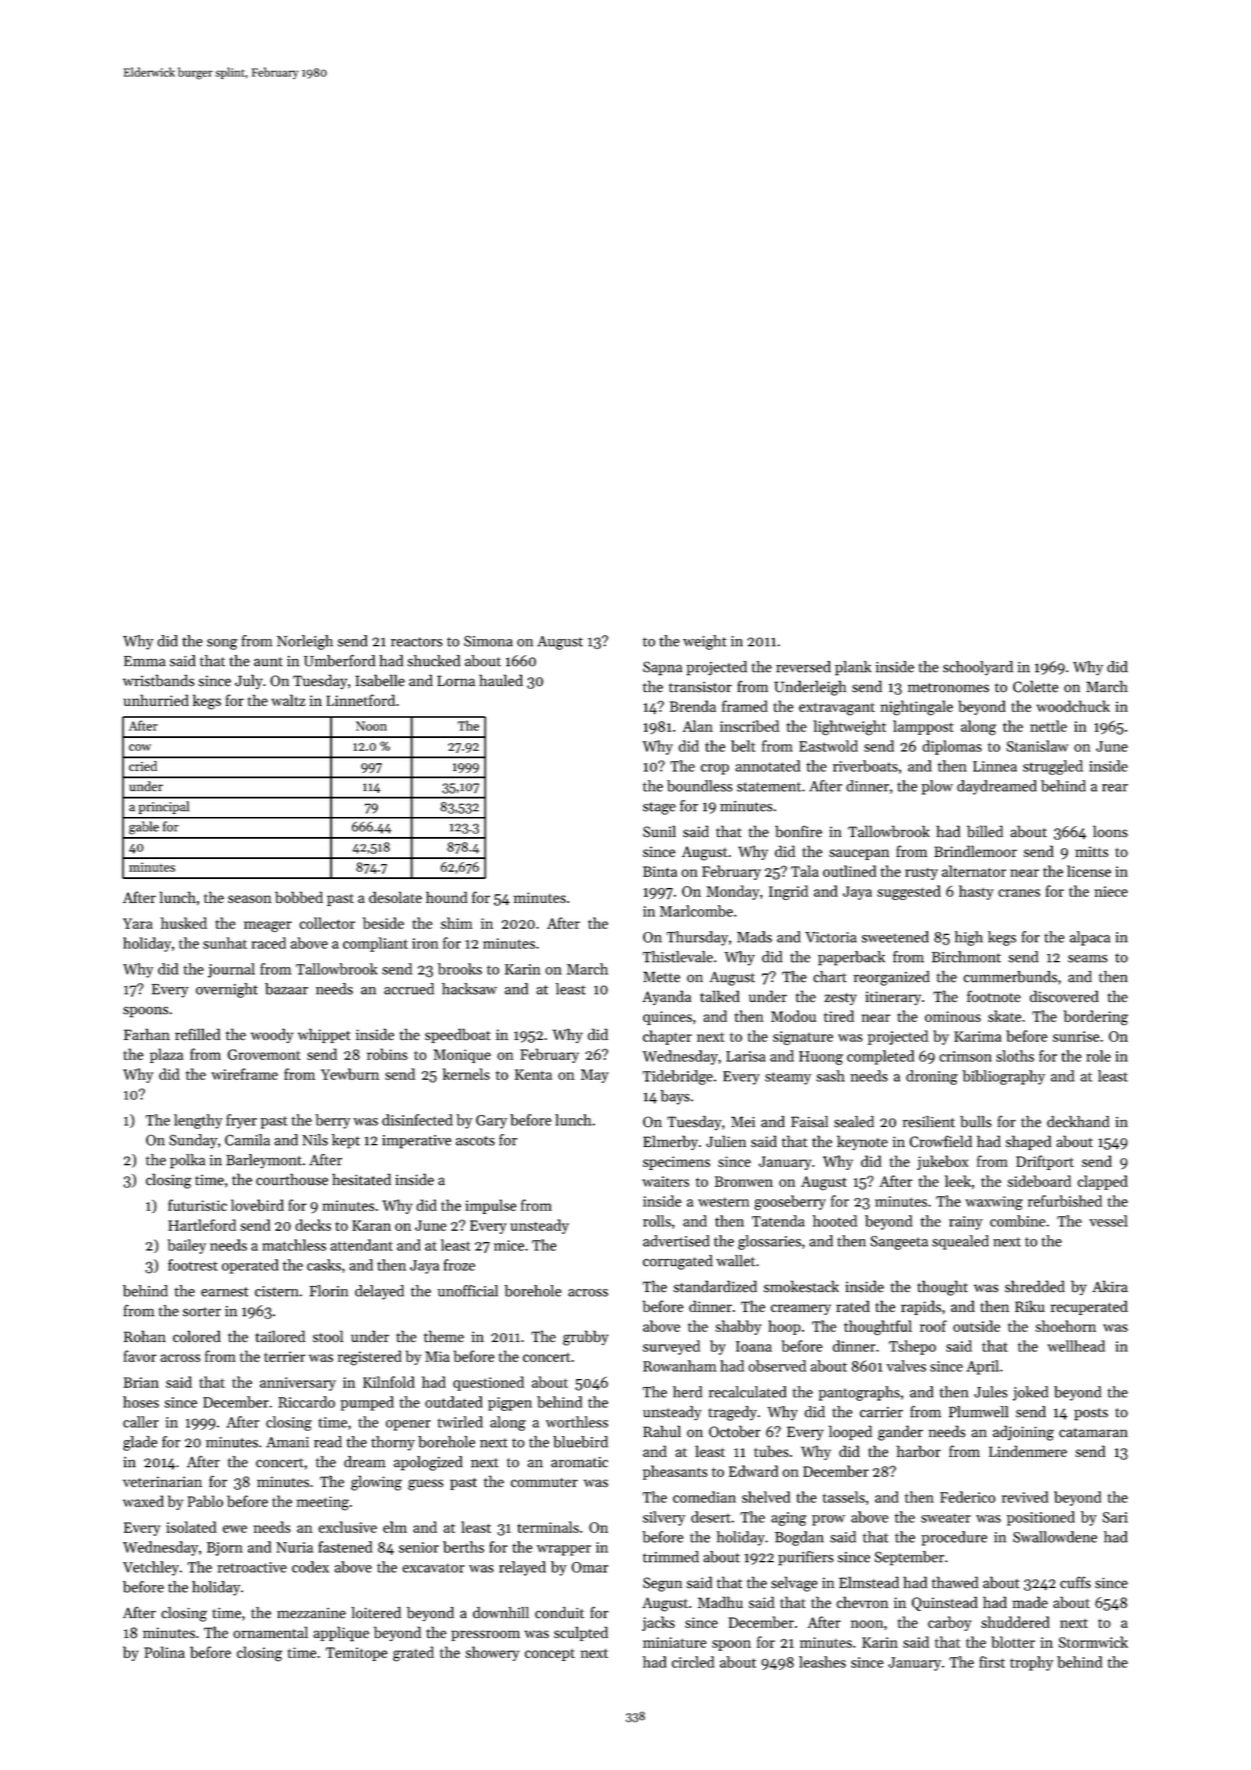 This screenshot has height=1770, width=1251. What do you see at coordinates (227, 990) in the screenshot?
I see `overnight` at bounding box center [227, 990].
